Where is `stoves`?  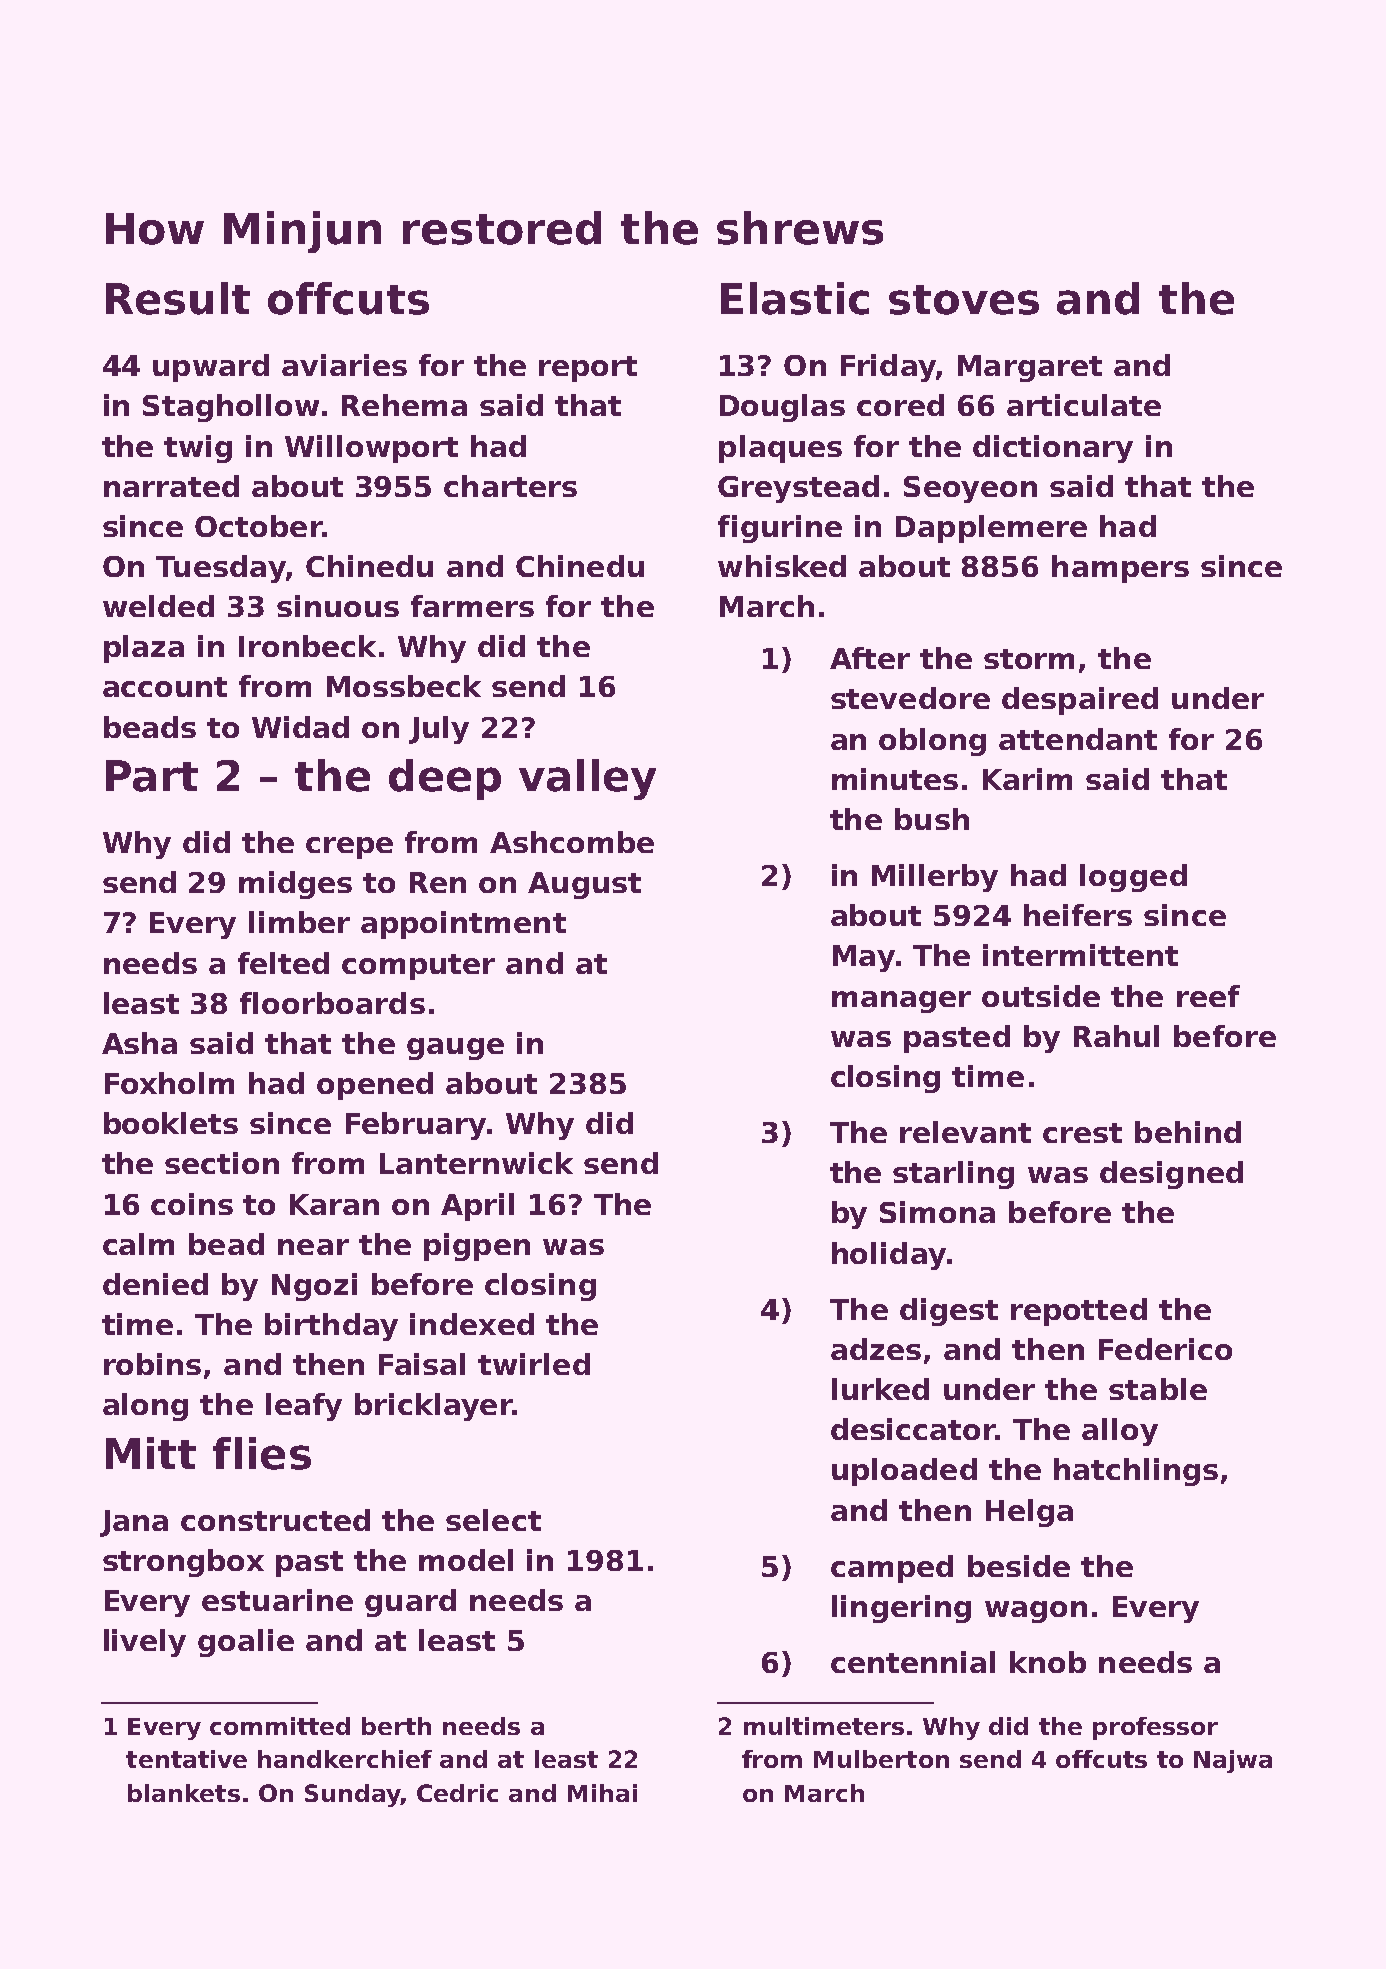
stoves is located at coordinates (964, 300).
